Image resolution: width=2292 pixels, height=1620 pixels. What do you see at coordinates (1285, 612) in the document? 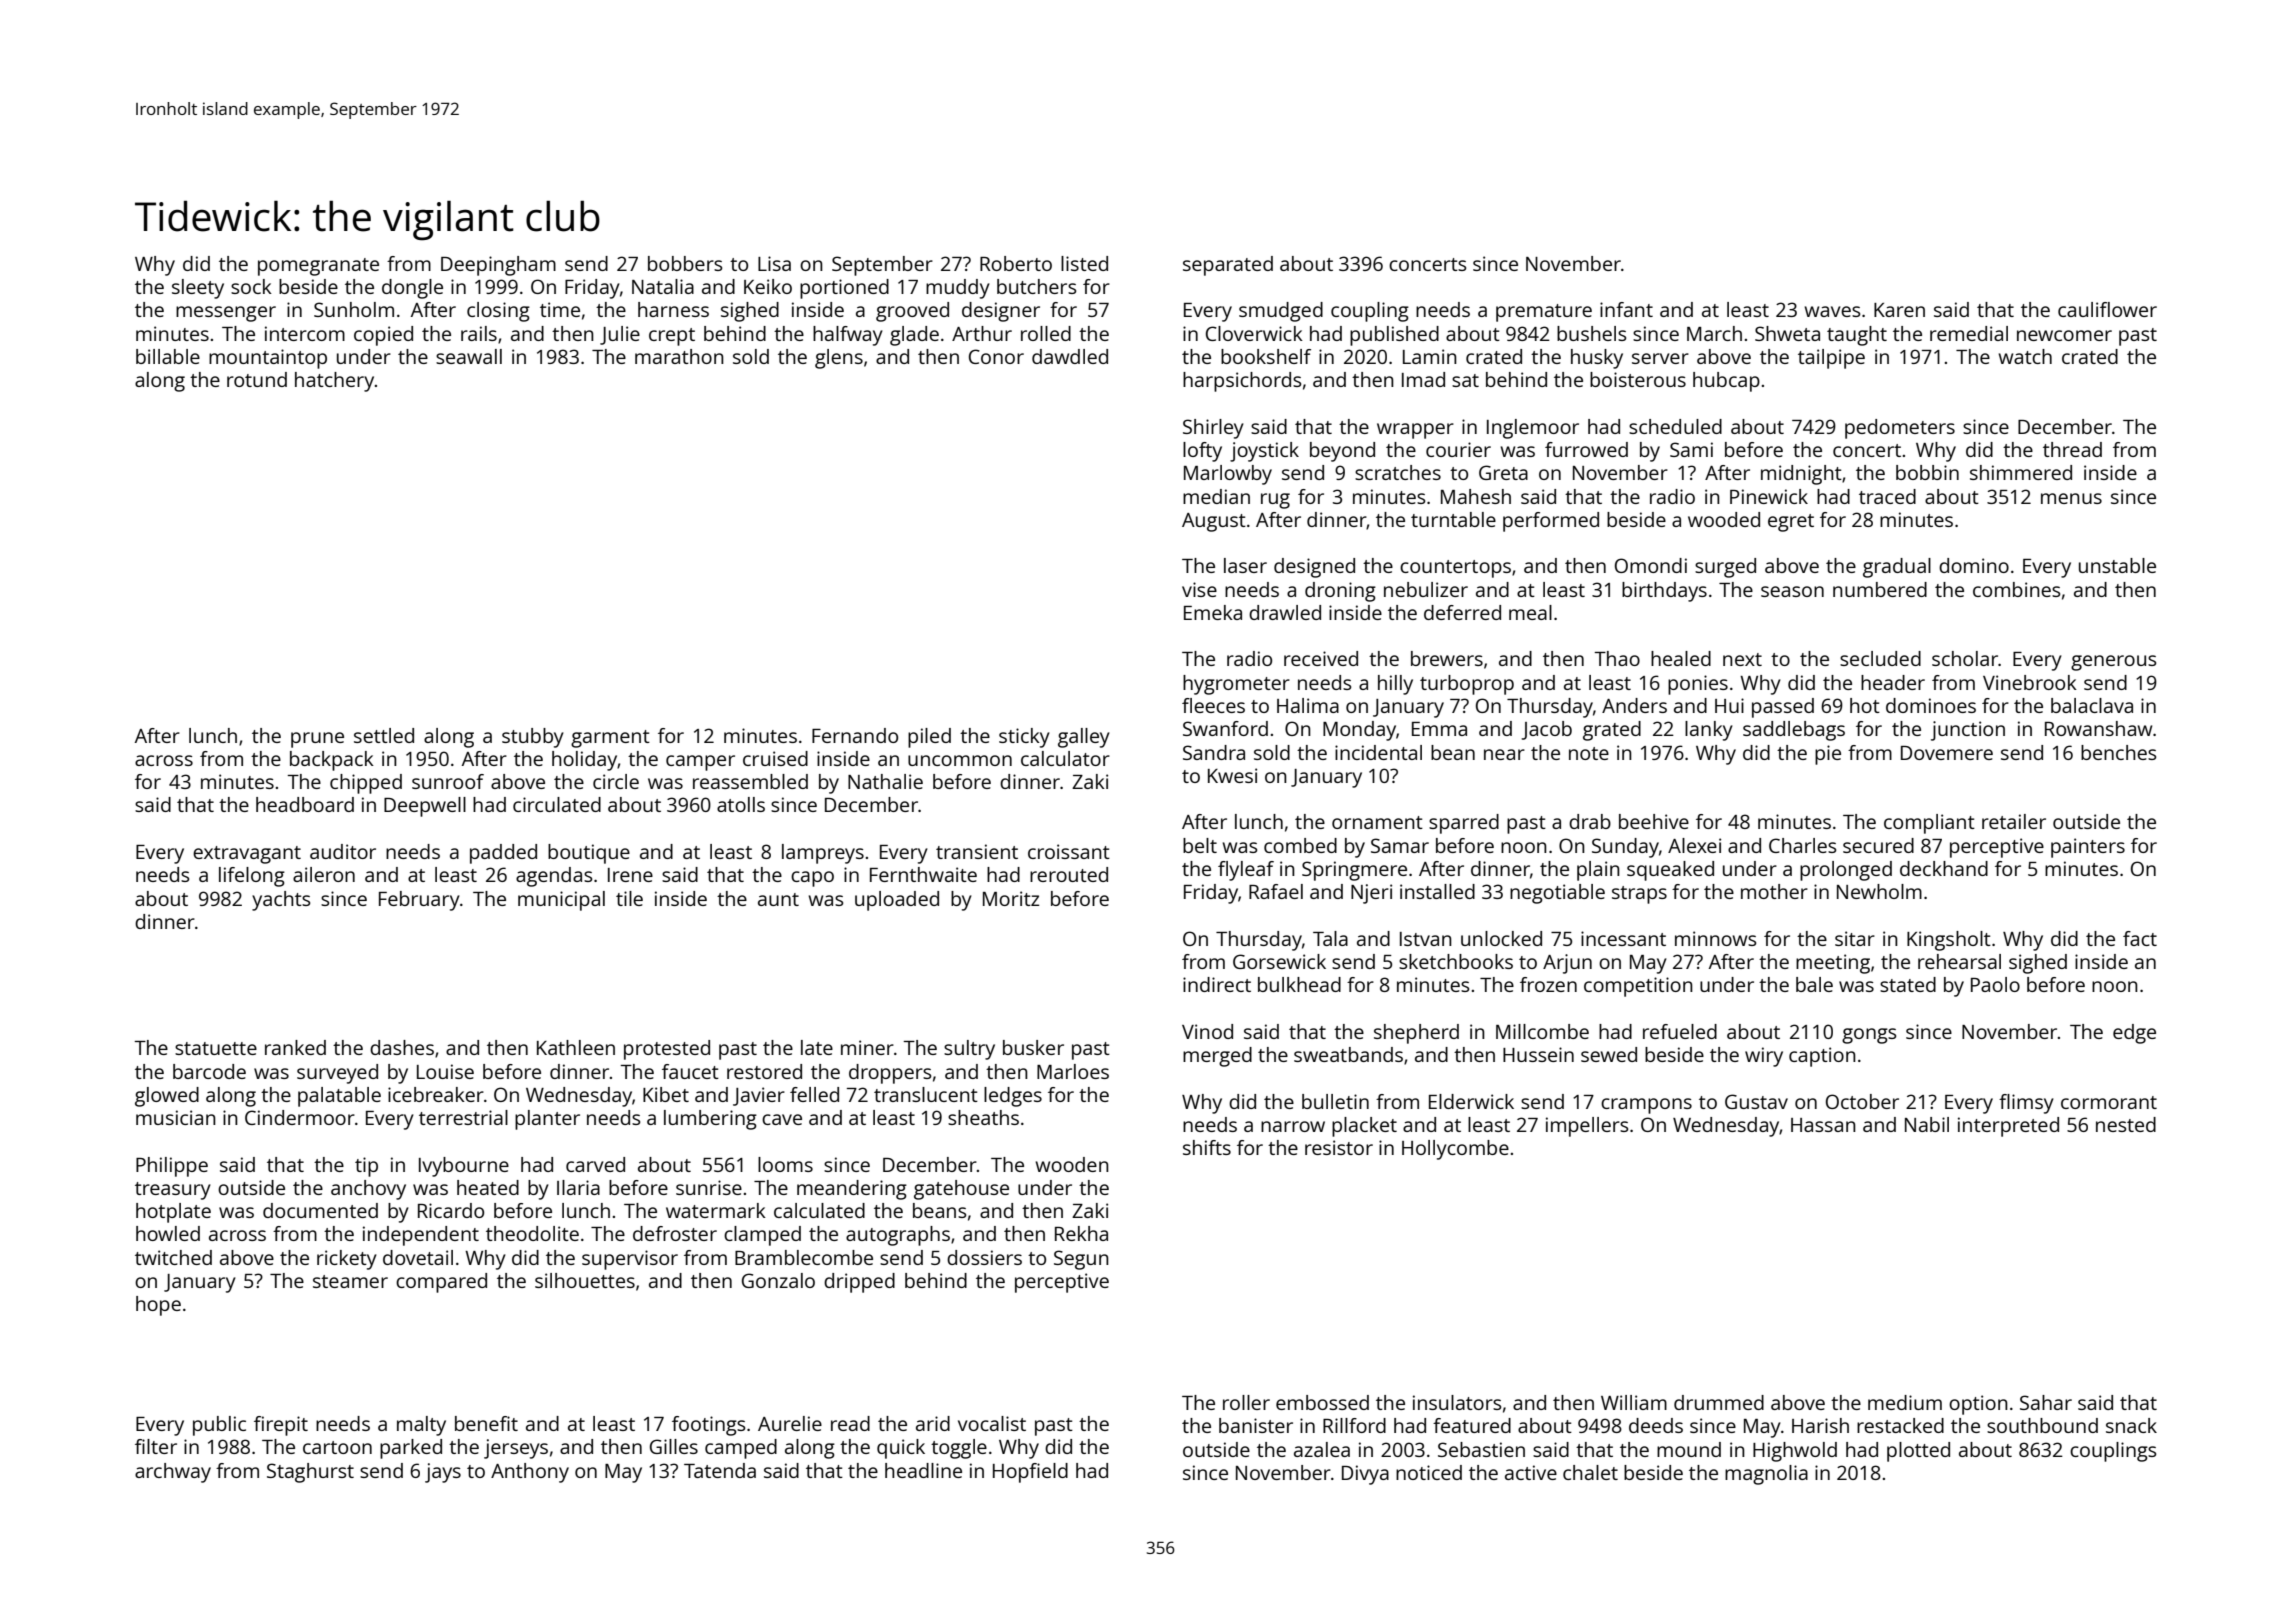
I see `drawled` at bounding box center [1285, 612].
